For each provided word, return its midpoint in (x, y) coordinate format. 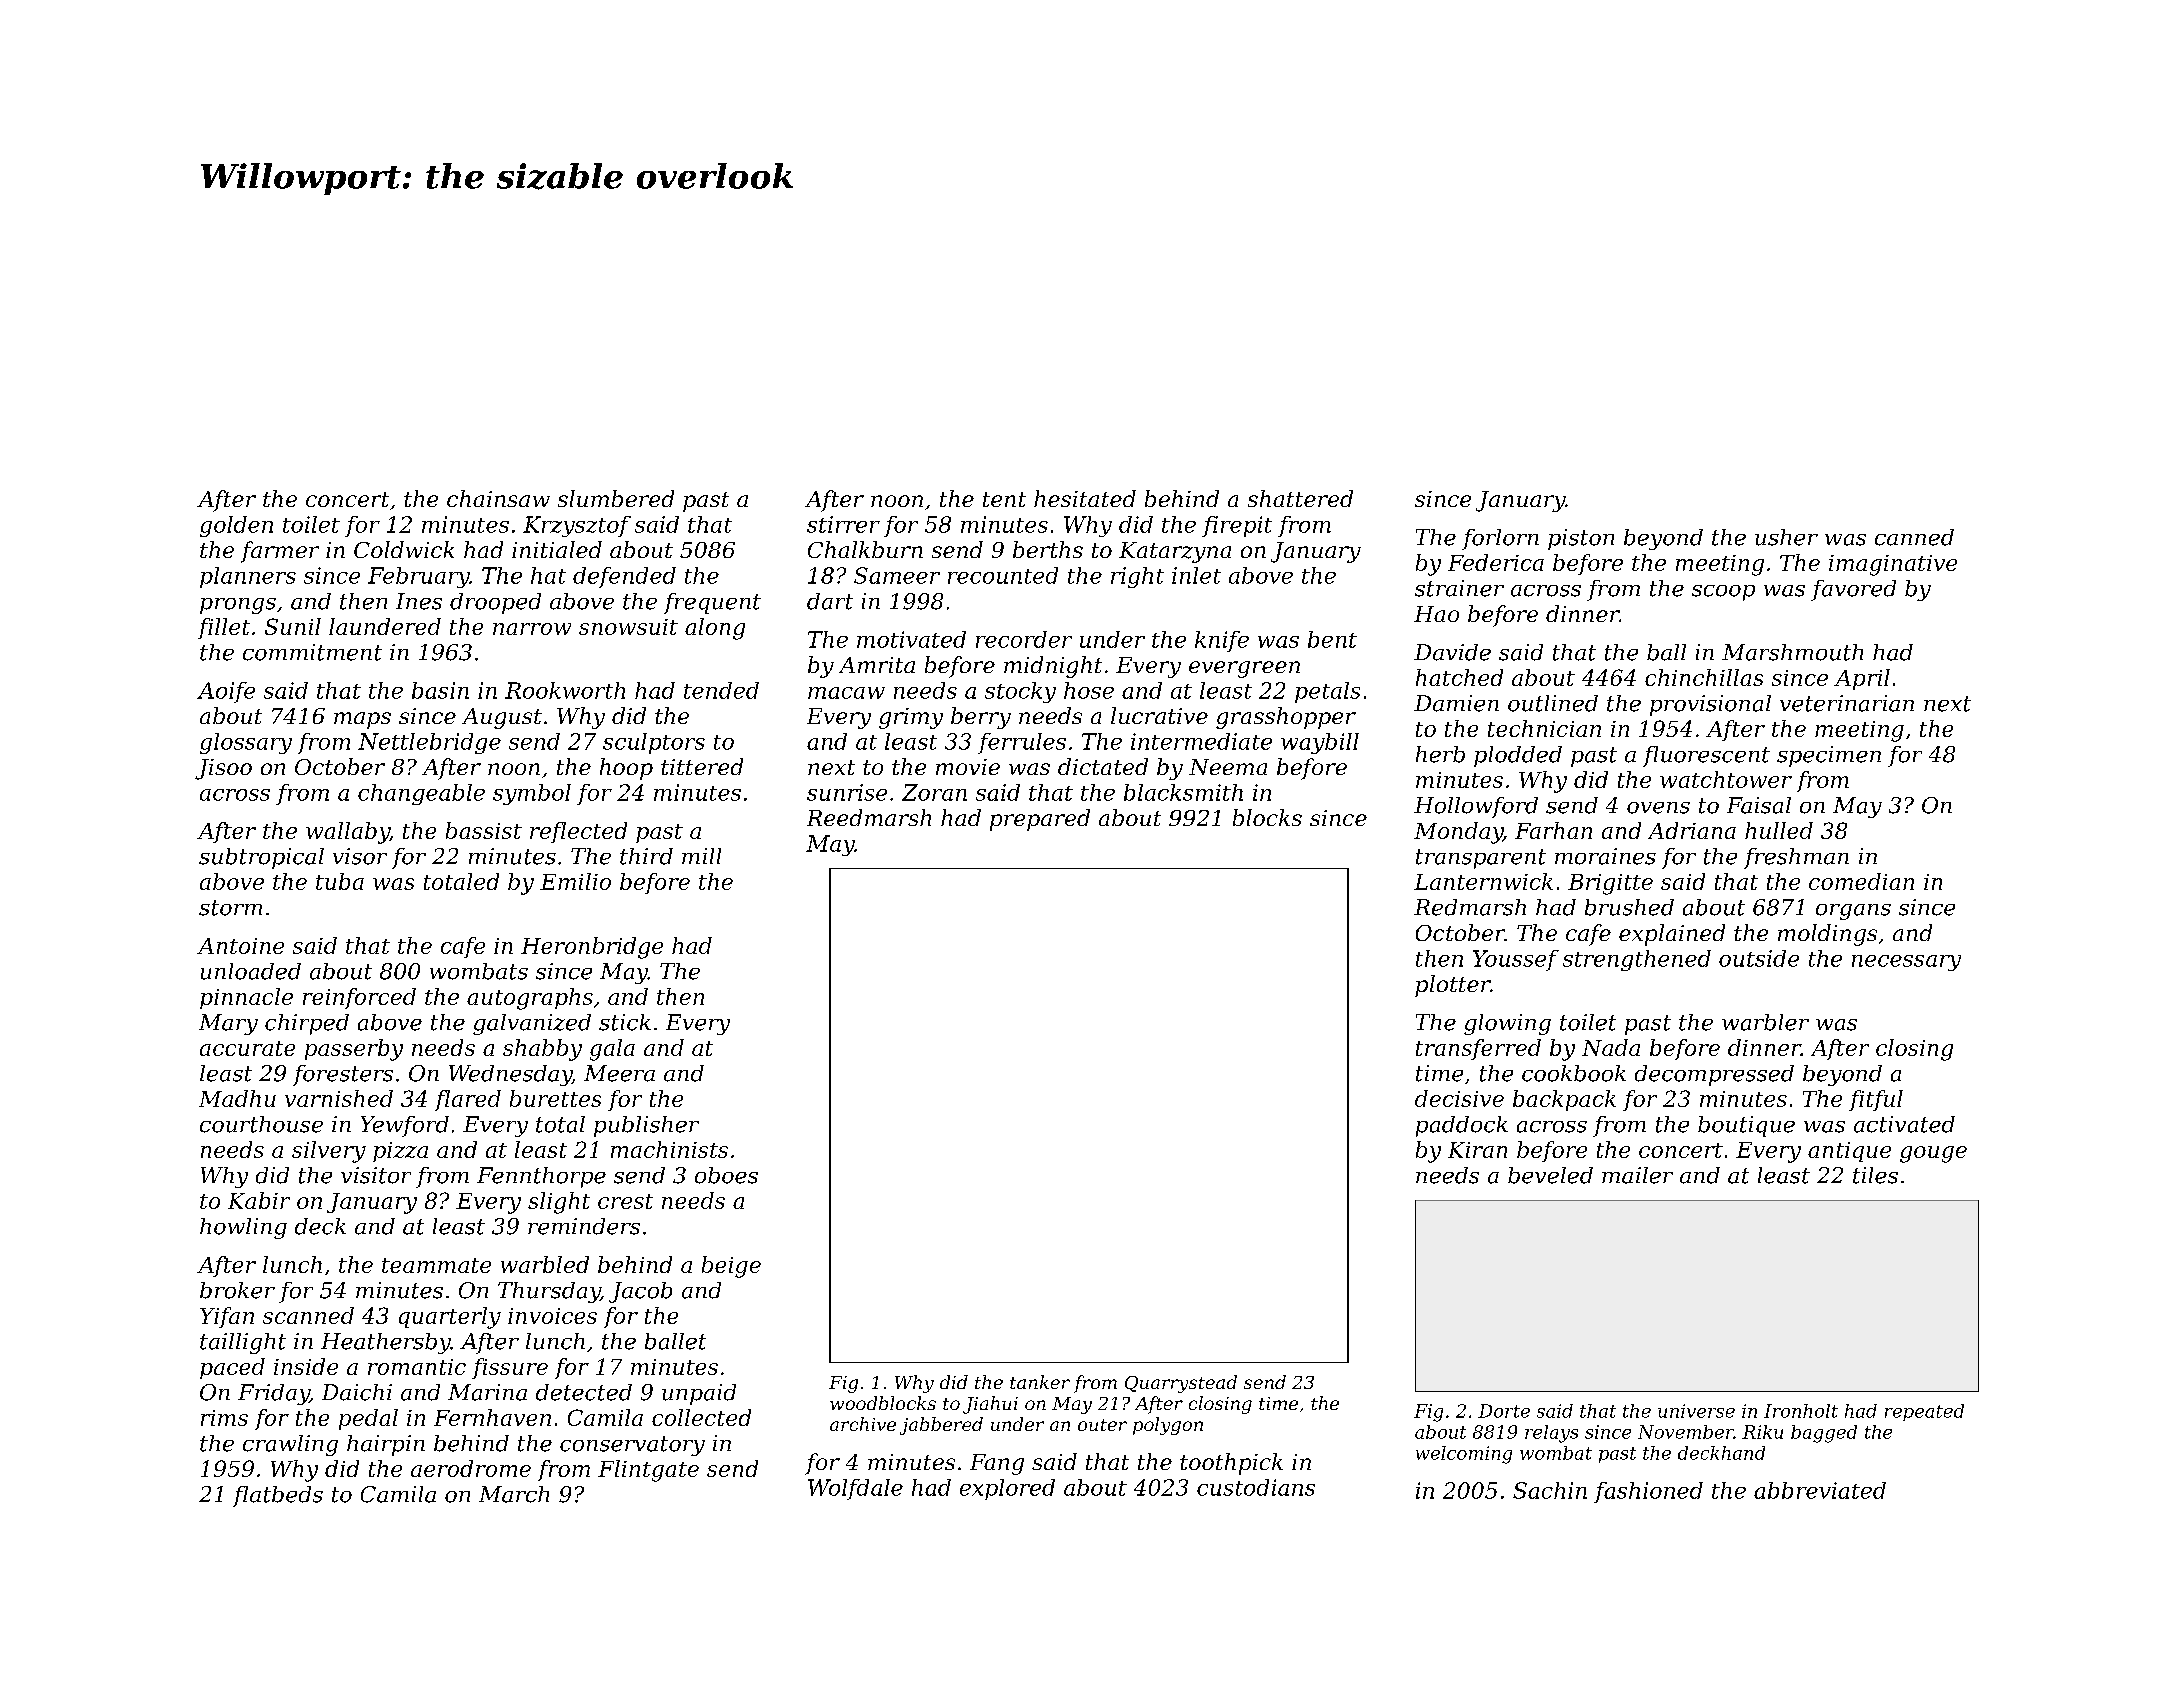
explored (1007, 1489)
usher (1786, 537)
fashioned (1648, 1492)
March (514, 1494)
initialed (557, 549)
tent (1004, 499)
